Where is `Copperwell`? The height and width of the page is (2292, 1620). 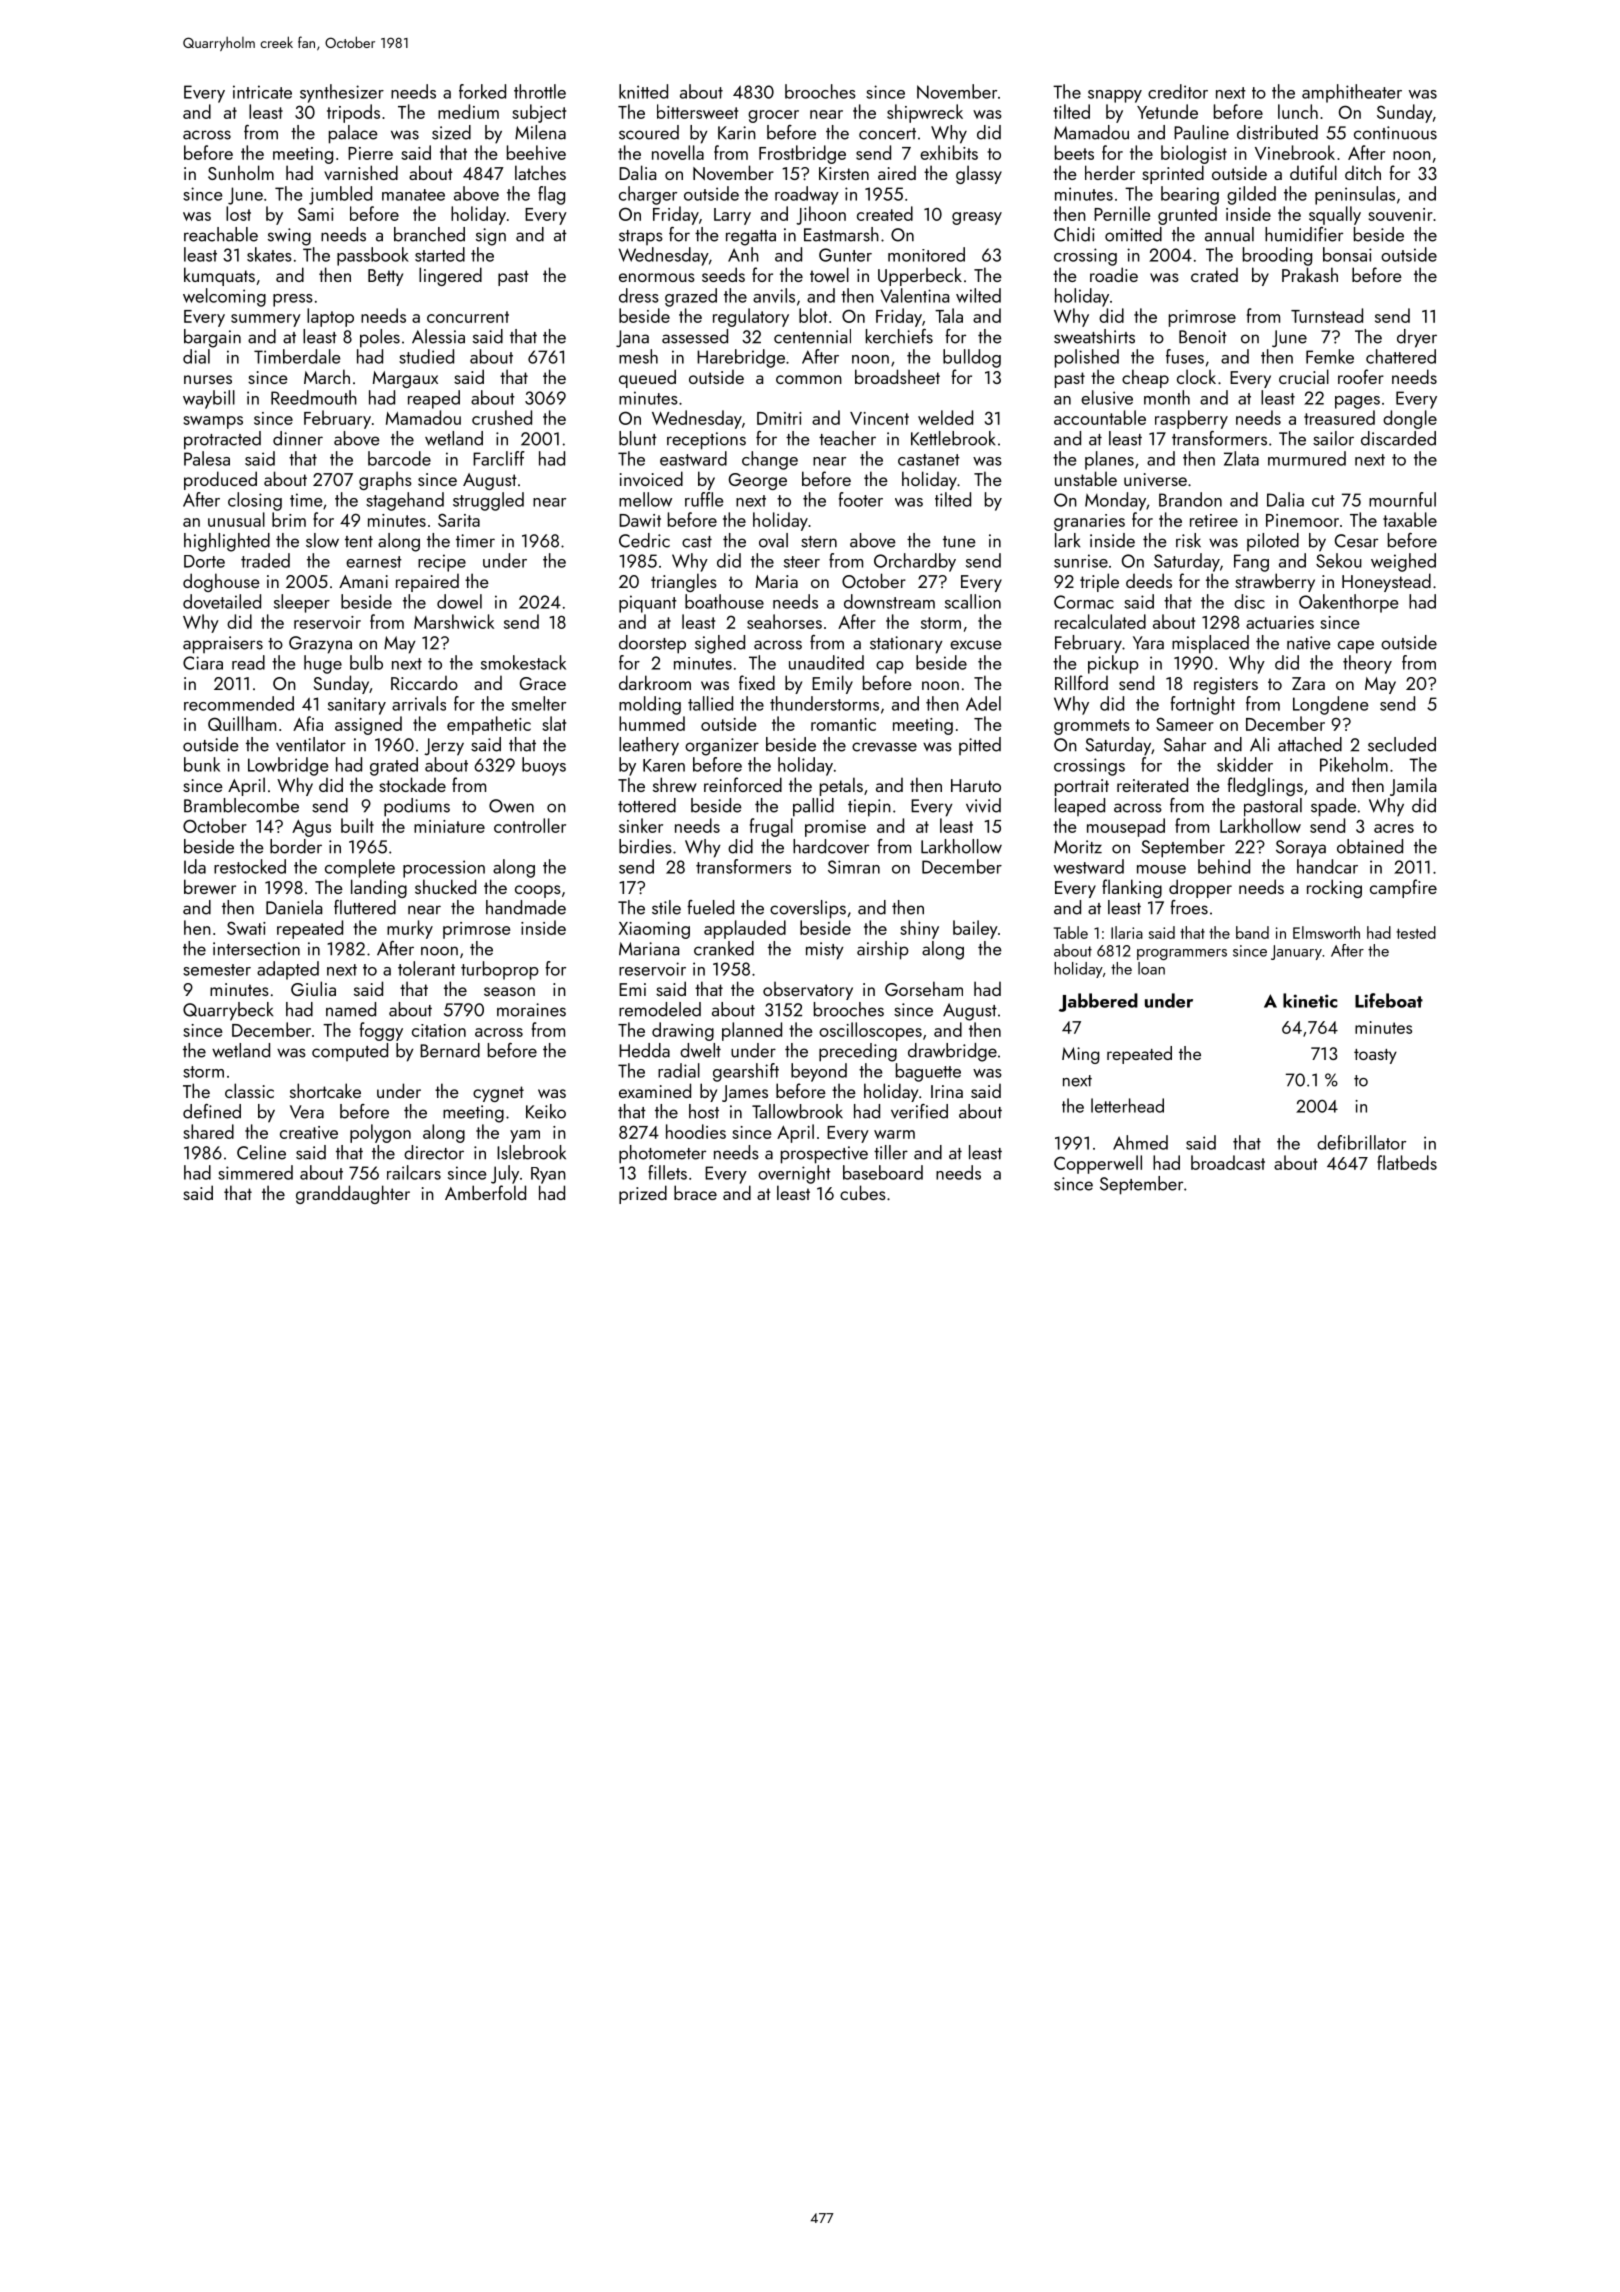 Copperwell is located at coordinates (1098, 1164).
